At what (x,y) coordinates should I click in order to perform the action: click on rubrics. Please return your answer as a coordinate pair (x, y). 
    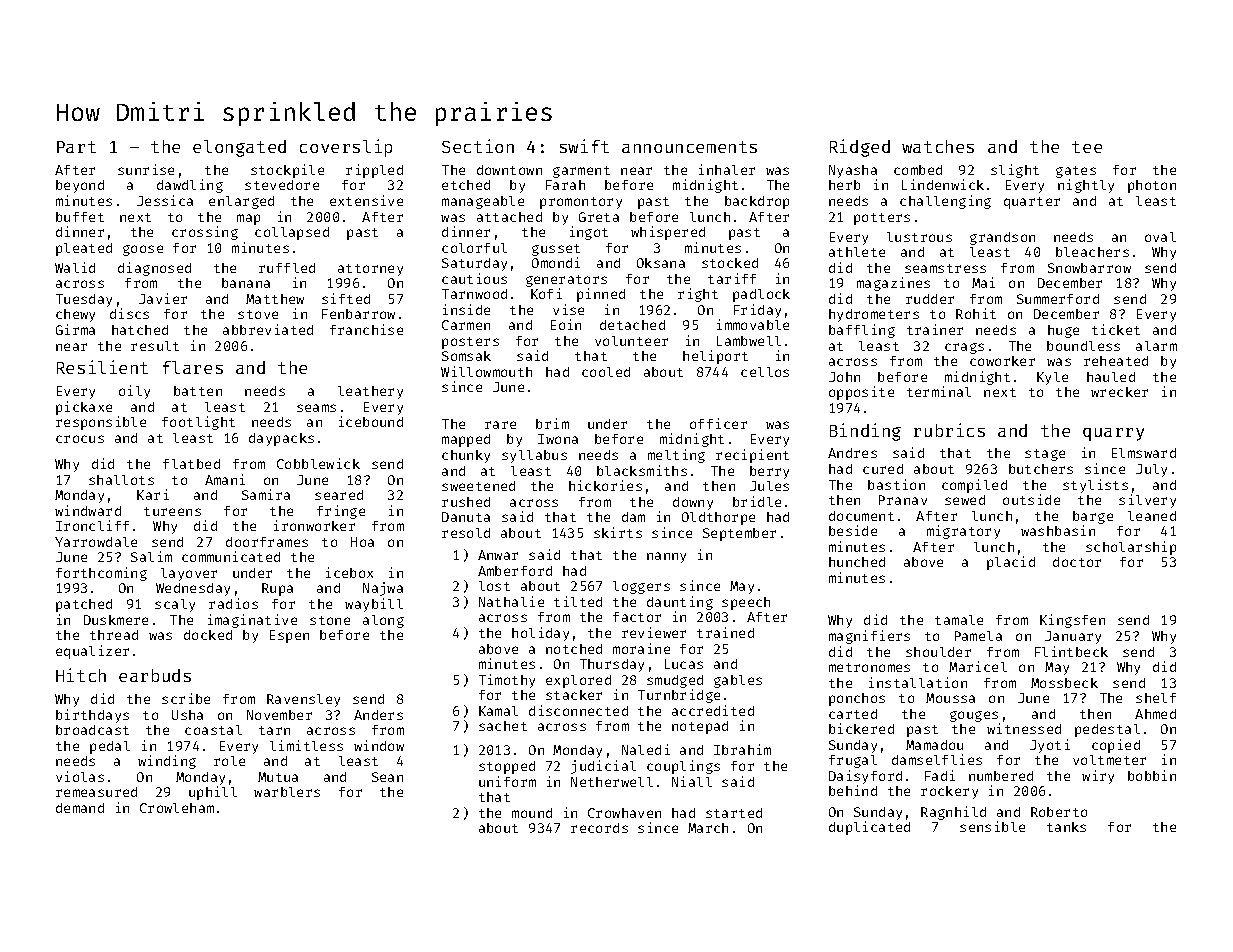
    Looking at the image, I should click on (949, 430).
